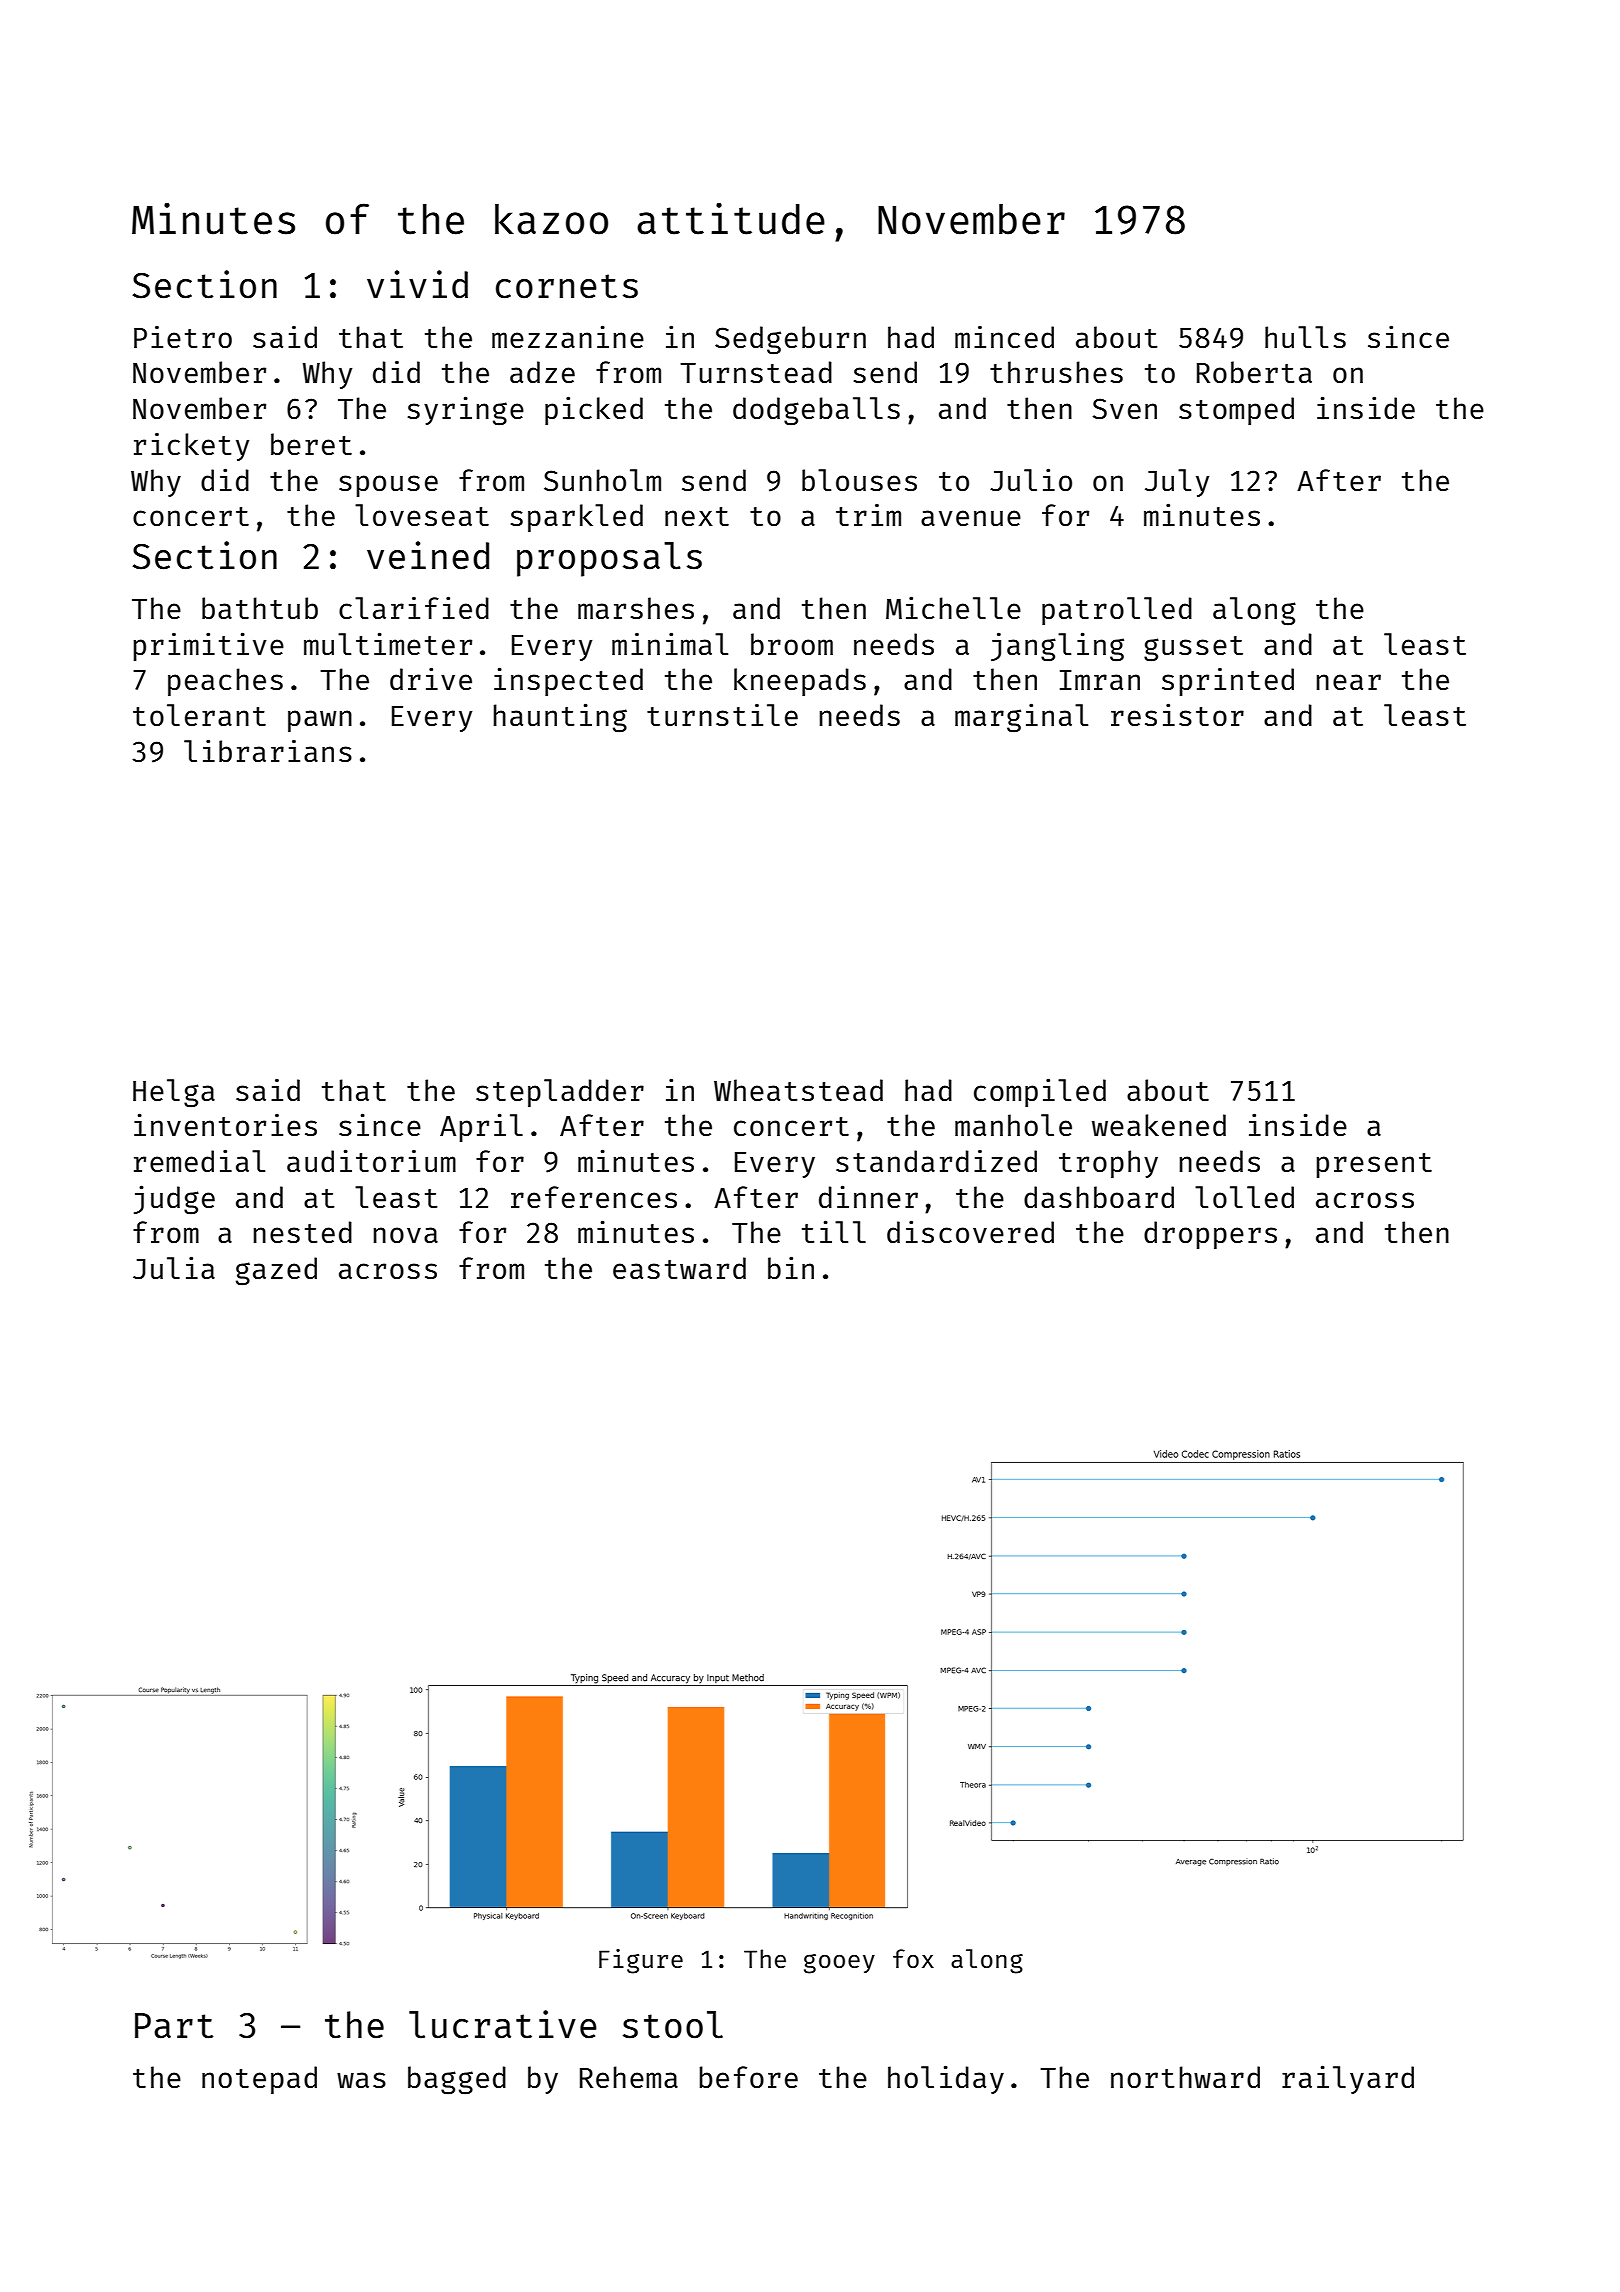  What do you see at coordinates (1004, 337) in the page?
I see `minced` at bounding box center [1004, 337].
